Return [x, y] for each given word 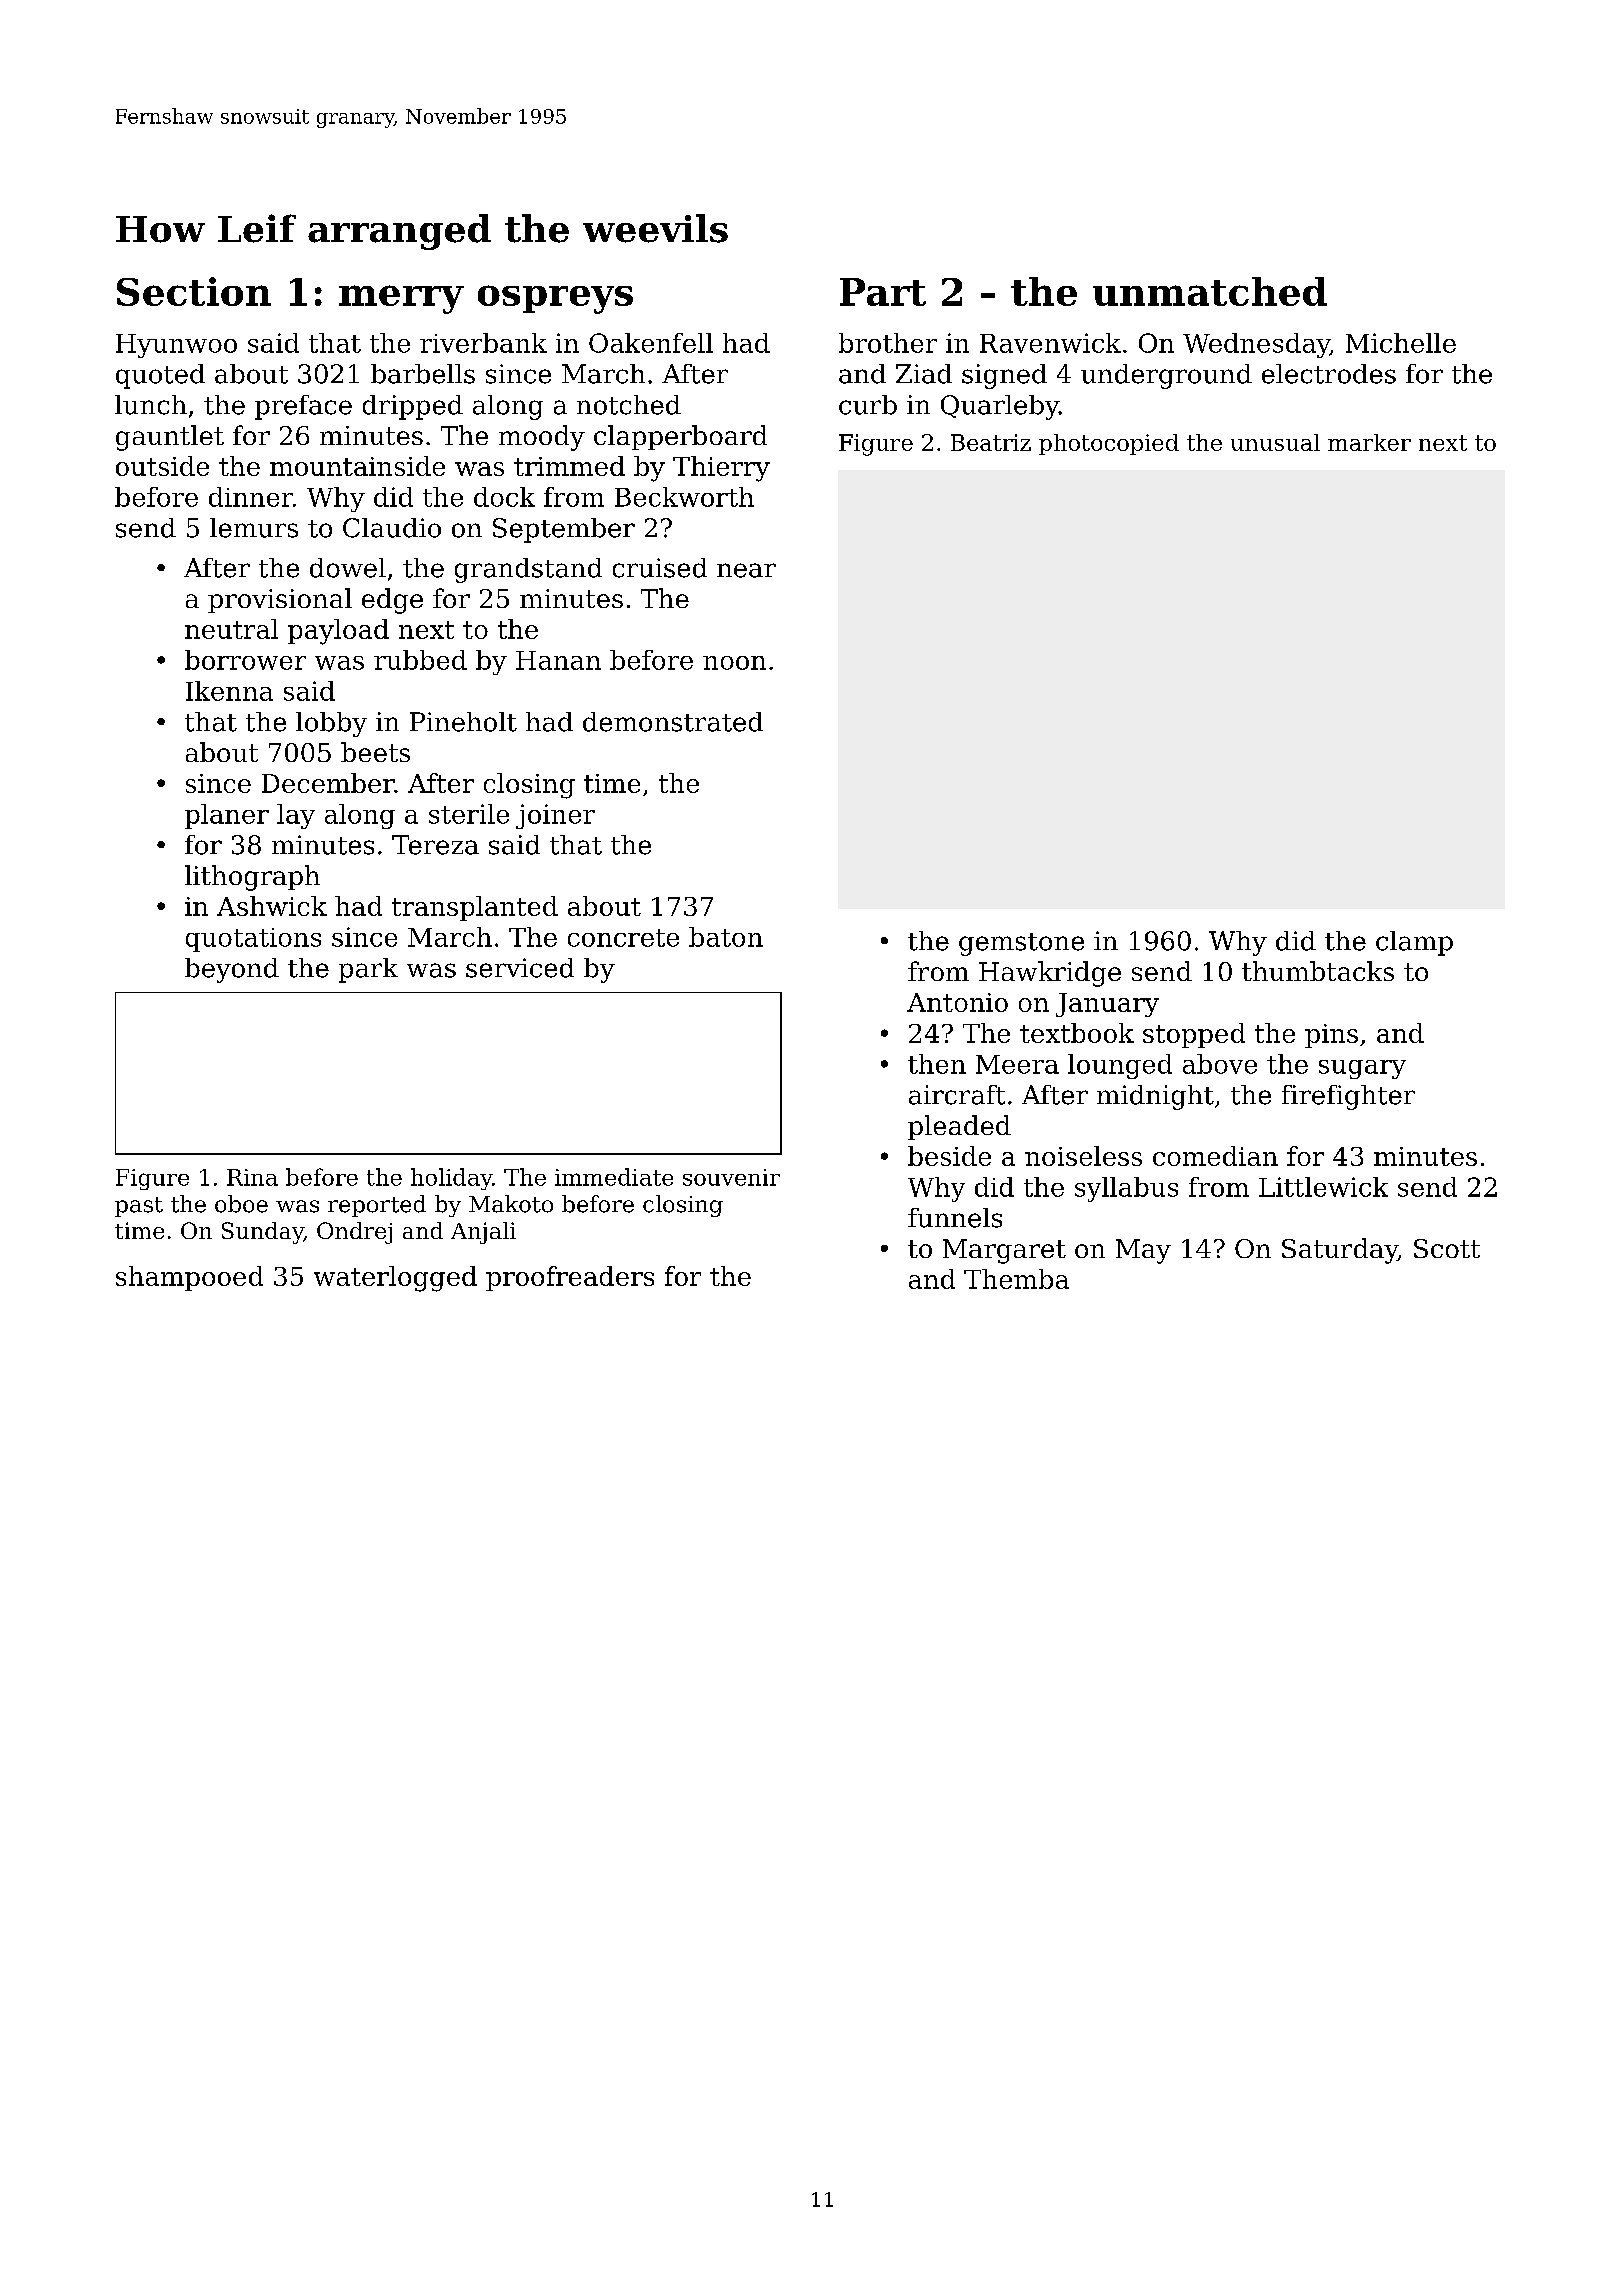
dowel [348, 568]
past [139, 1207]
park [368, 970]
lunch [151, 405]
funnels [955, 1218]
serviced [520, 968]
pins [1331, 1036]
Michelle [1401, 343]
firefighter [1348, 1097]
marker [1369, 442]
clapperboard [680, 437]
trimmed [569, 466]
